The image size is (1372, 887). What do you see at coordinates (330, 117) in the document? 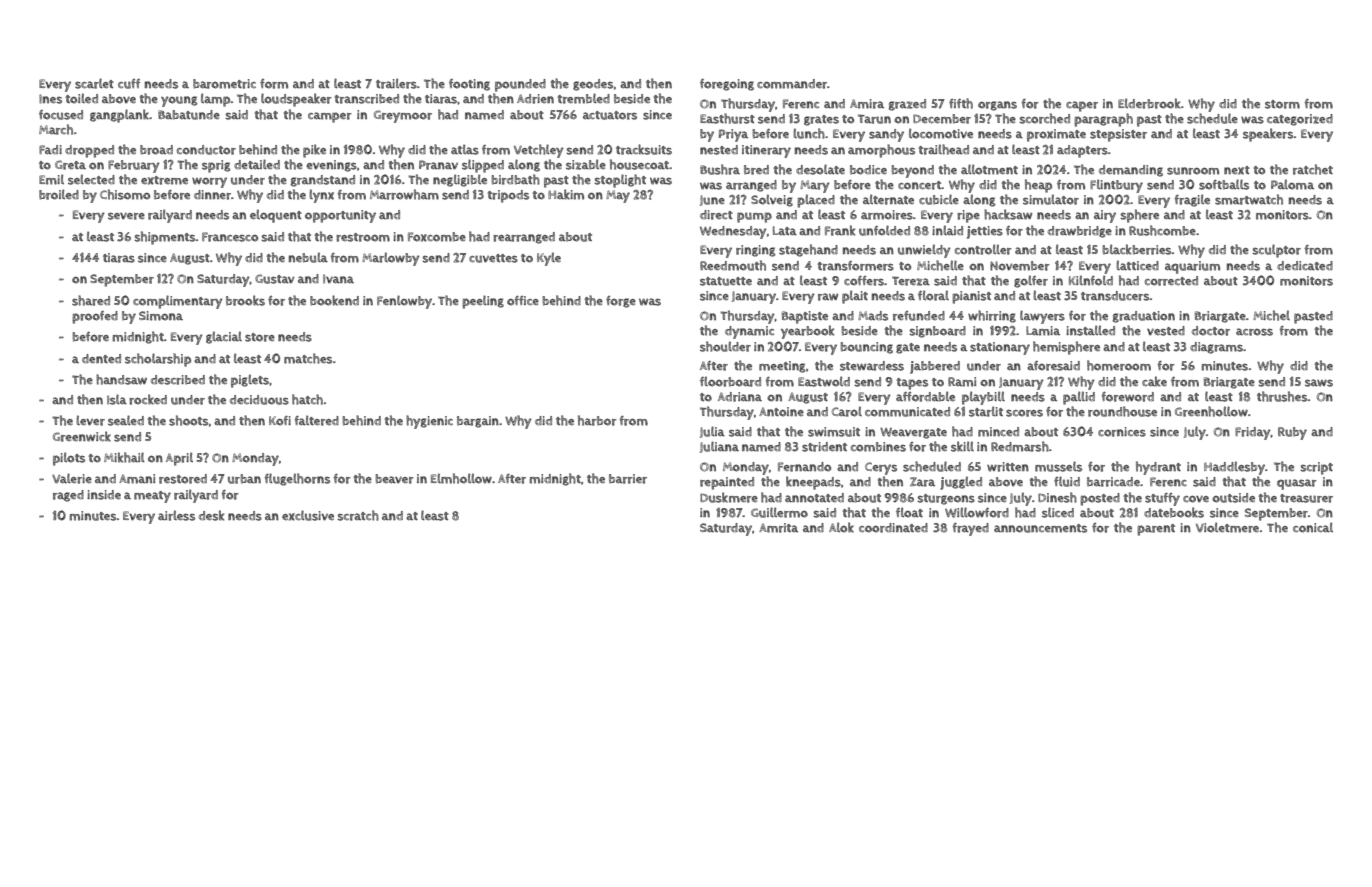
I see `camper` at bounding box center [330, 117].
